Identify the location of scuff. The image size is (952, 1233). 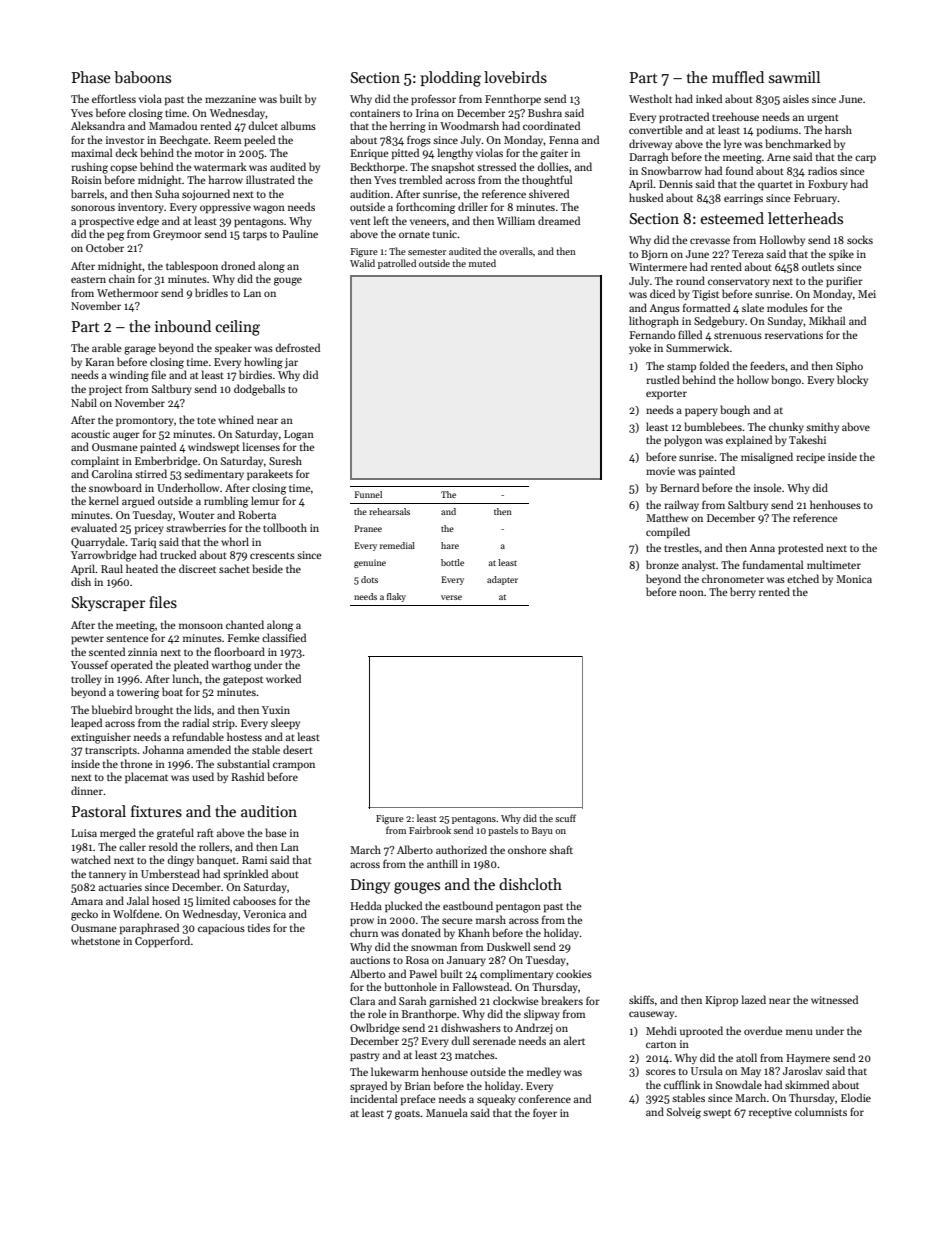
(565, 818).
